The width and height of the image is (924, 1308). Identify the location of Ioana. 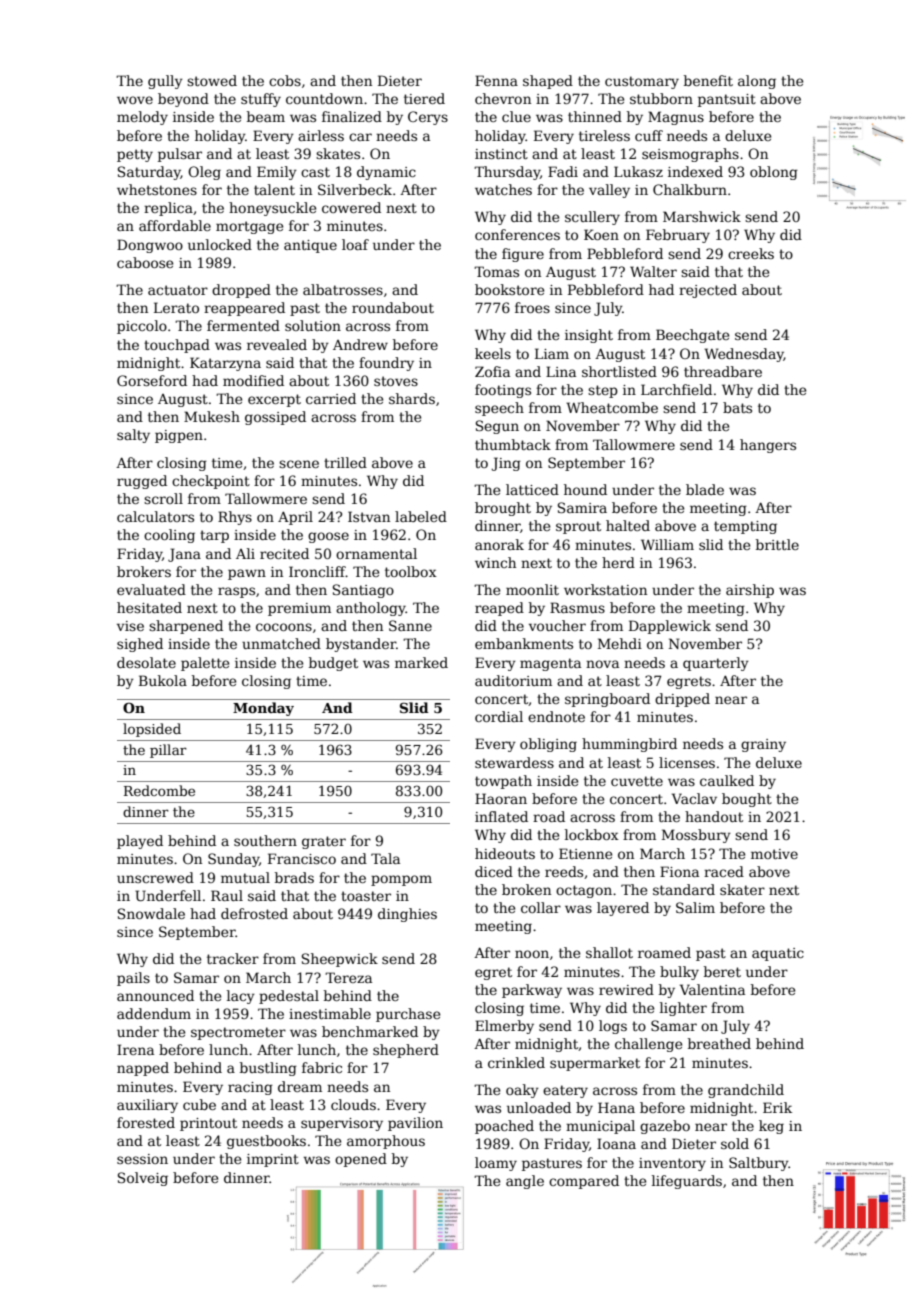
(616, 1143).
